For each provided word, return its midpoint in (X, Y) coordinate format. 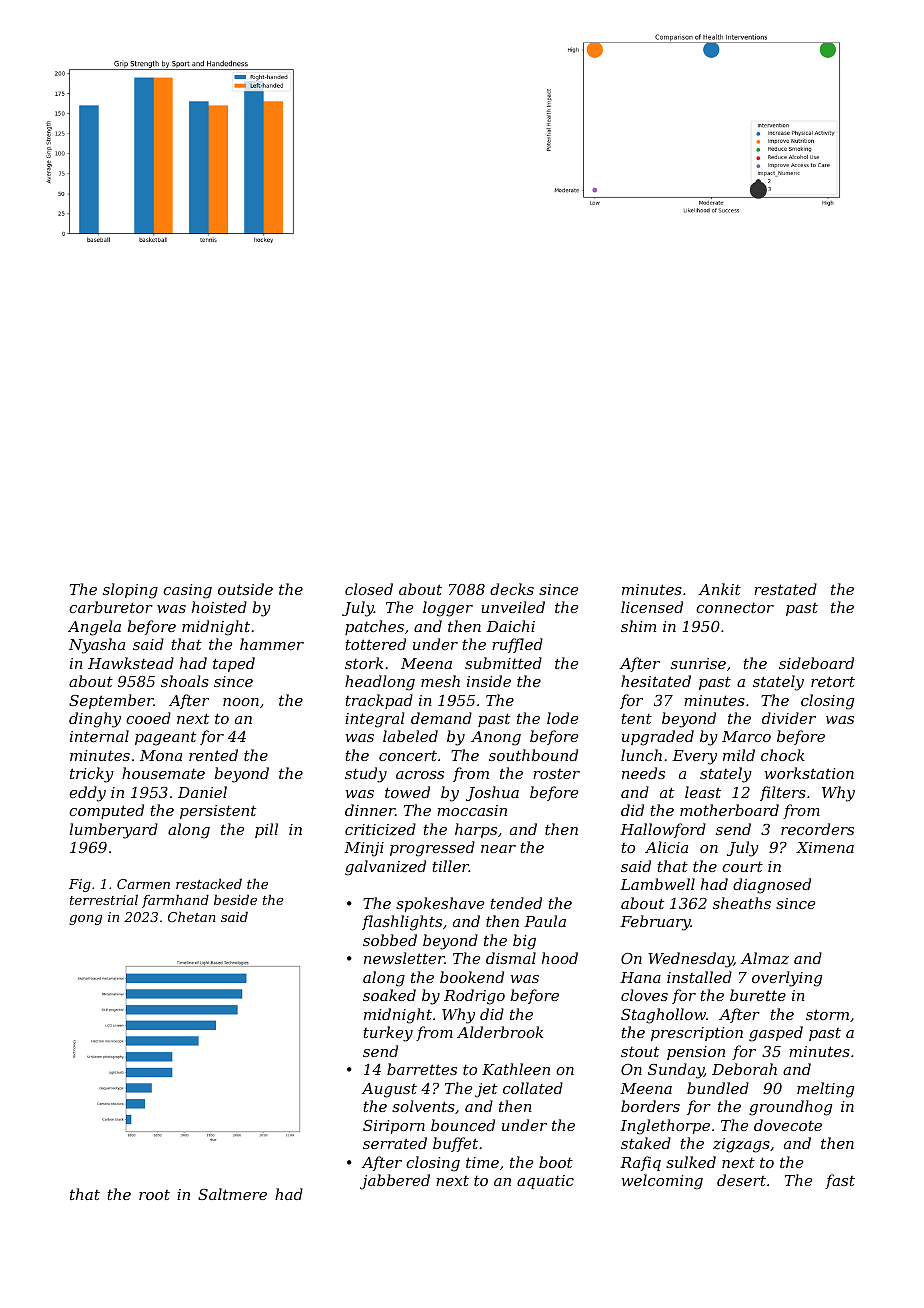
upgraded (658, 738)
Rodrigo (474, 997)
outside (245, 589)
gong (85, 920)
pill (266, 830)
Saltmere (232, 1194)
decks (512, 589)
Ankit (719, 589)
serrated (395, 1143)
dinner (370, 810)
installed (699, 977)
